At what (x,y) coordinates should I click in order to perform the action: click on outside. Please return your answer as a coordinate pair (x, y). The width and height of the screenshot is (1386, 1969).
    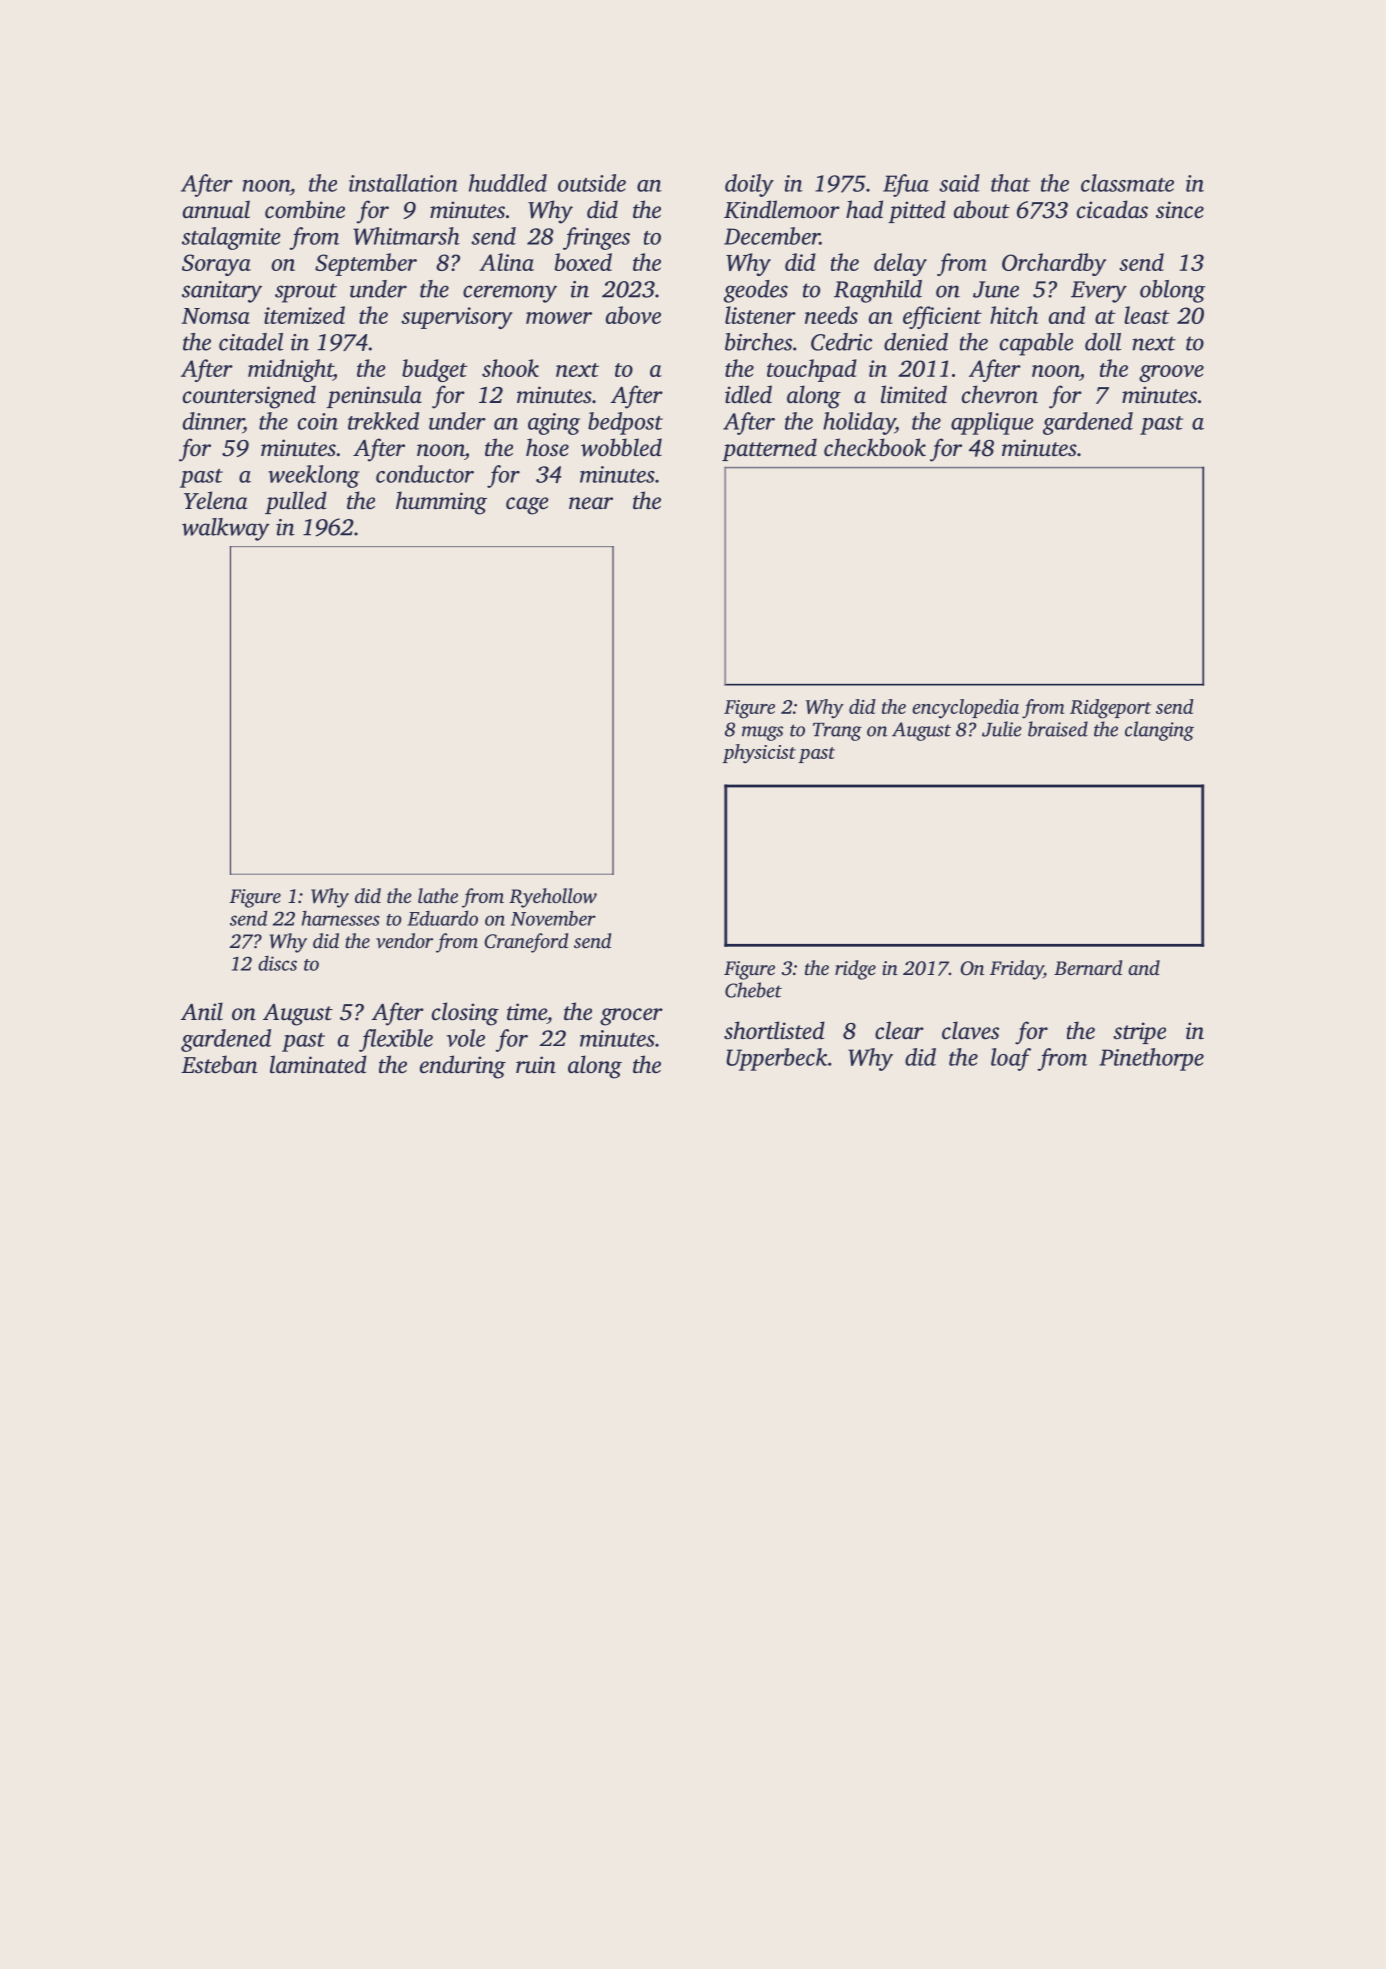
    Looking at the image, I should click on (592, 183).
